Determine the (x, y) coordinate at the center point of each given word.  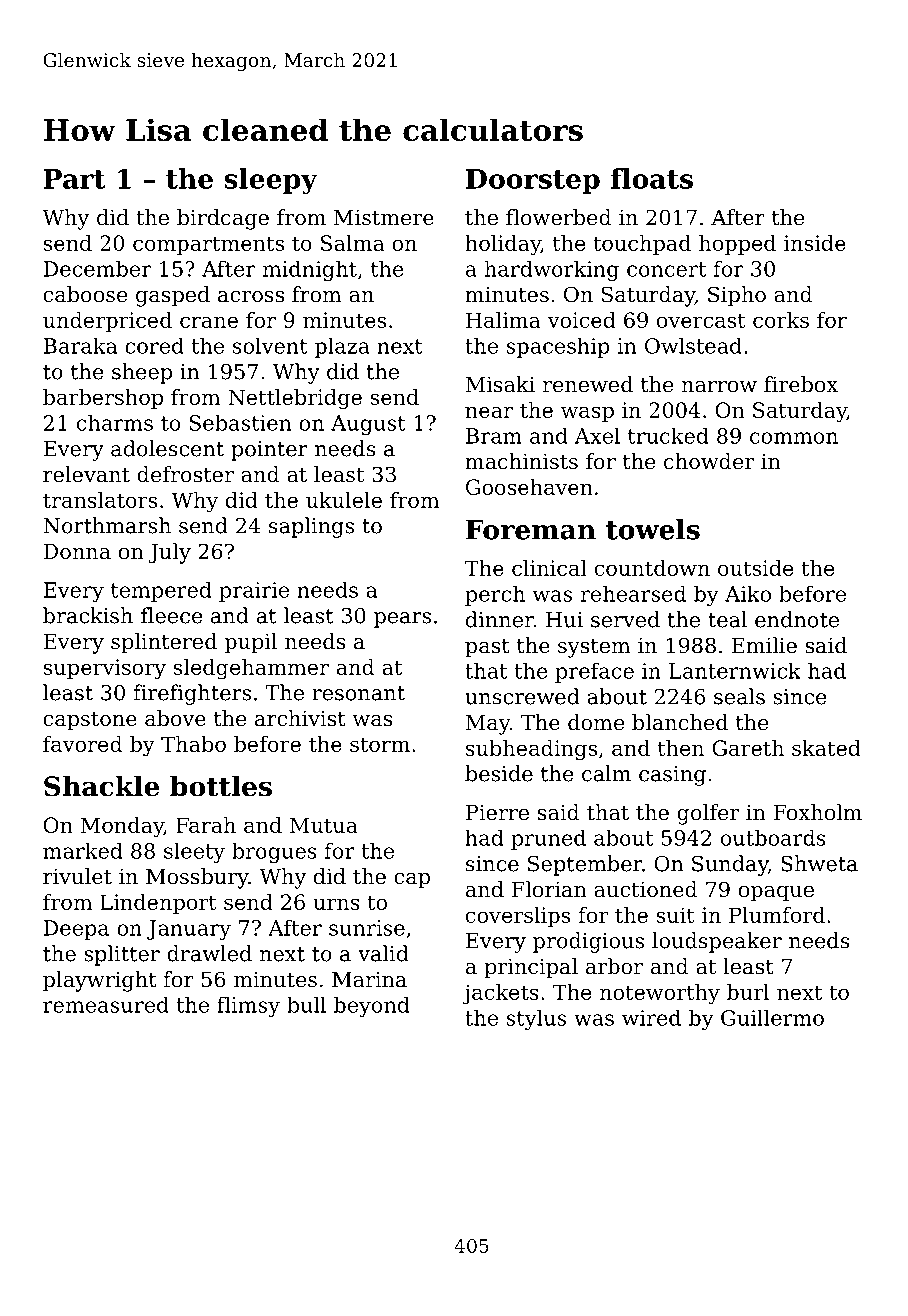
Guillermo (772, 1017)
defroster (185, 474)
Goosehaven (529, 487)
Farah (206, 825)
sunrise (367, 928)
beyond (372, 1007)
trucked (668, 435)
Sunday (730, 865)
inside (815, 243)
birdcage (223, 219)
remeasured (106, 1005)
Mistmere (384, 217)
